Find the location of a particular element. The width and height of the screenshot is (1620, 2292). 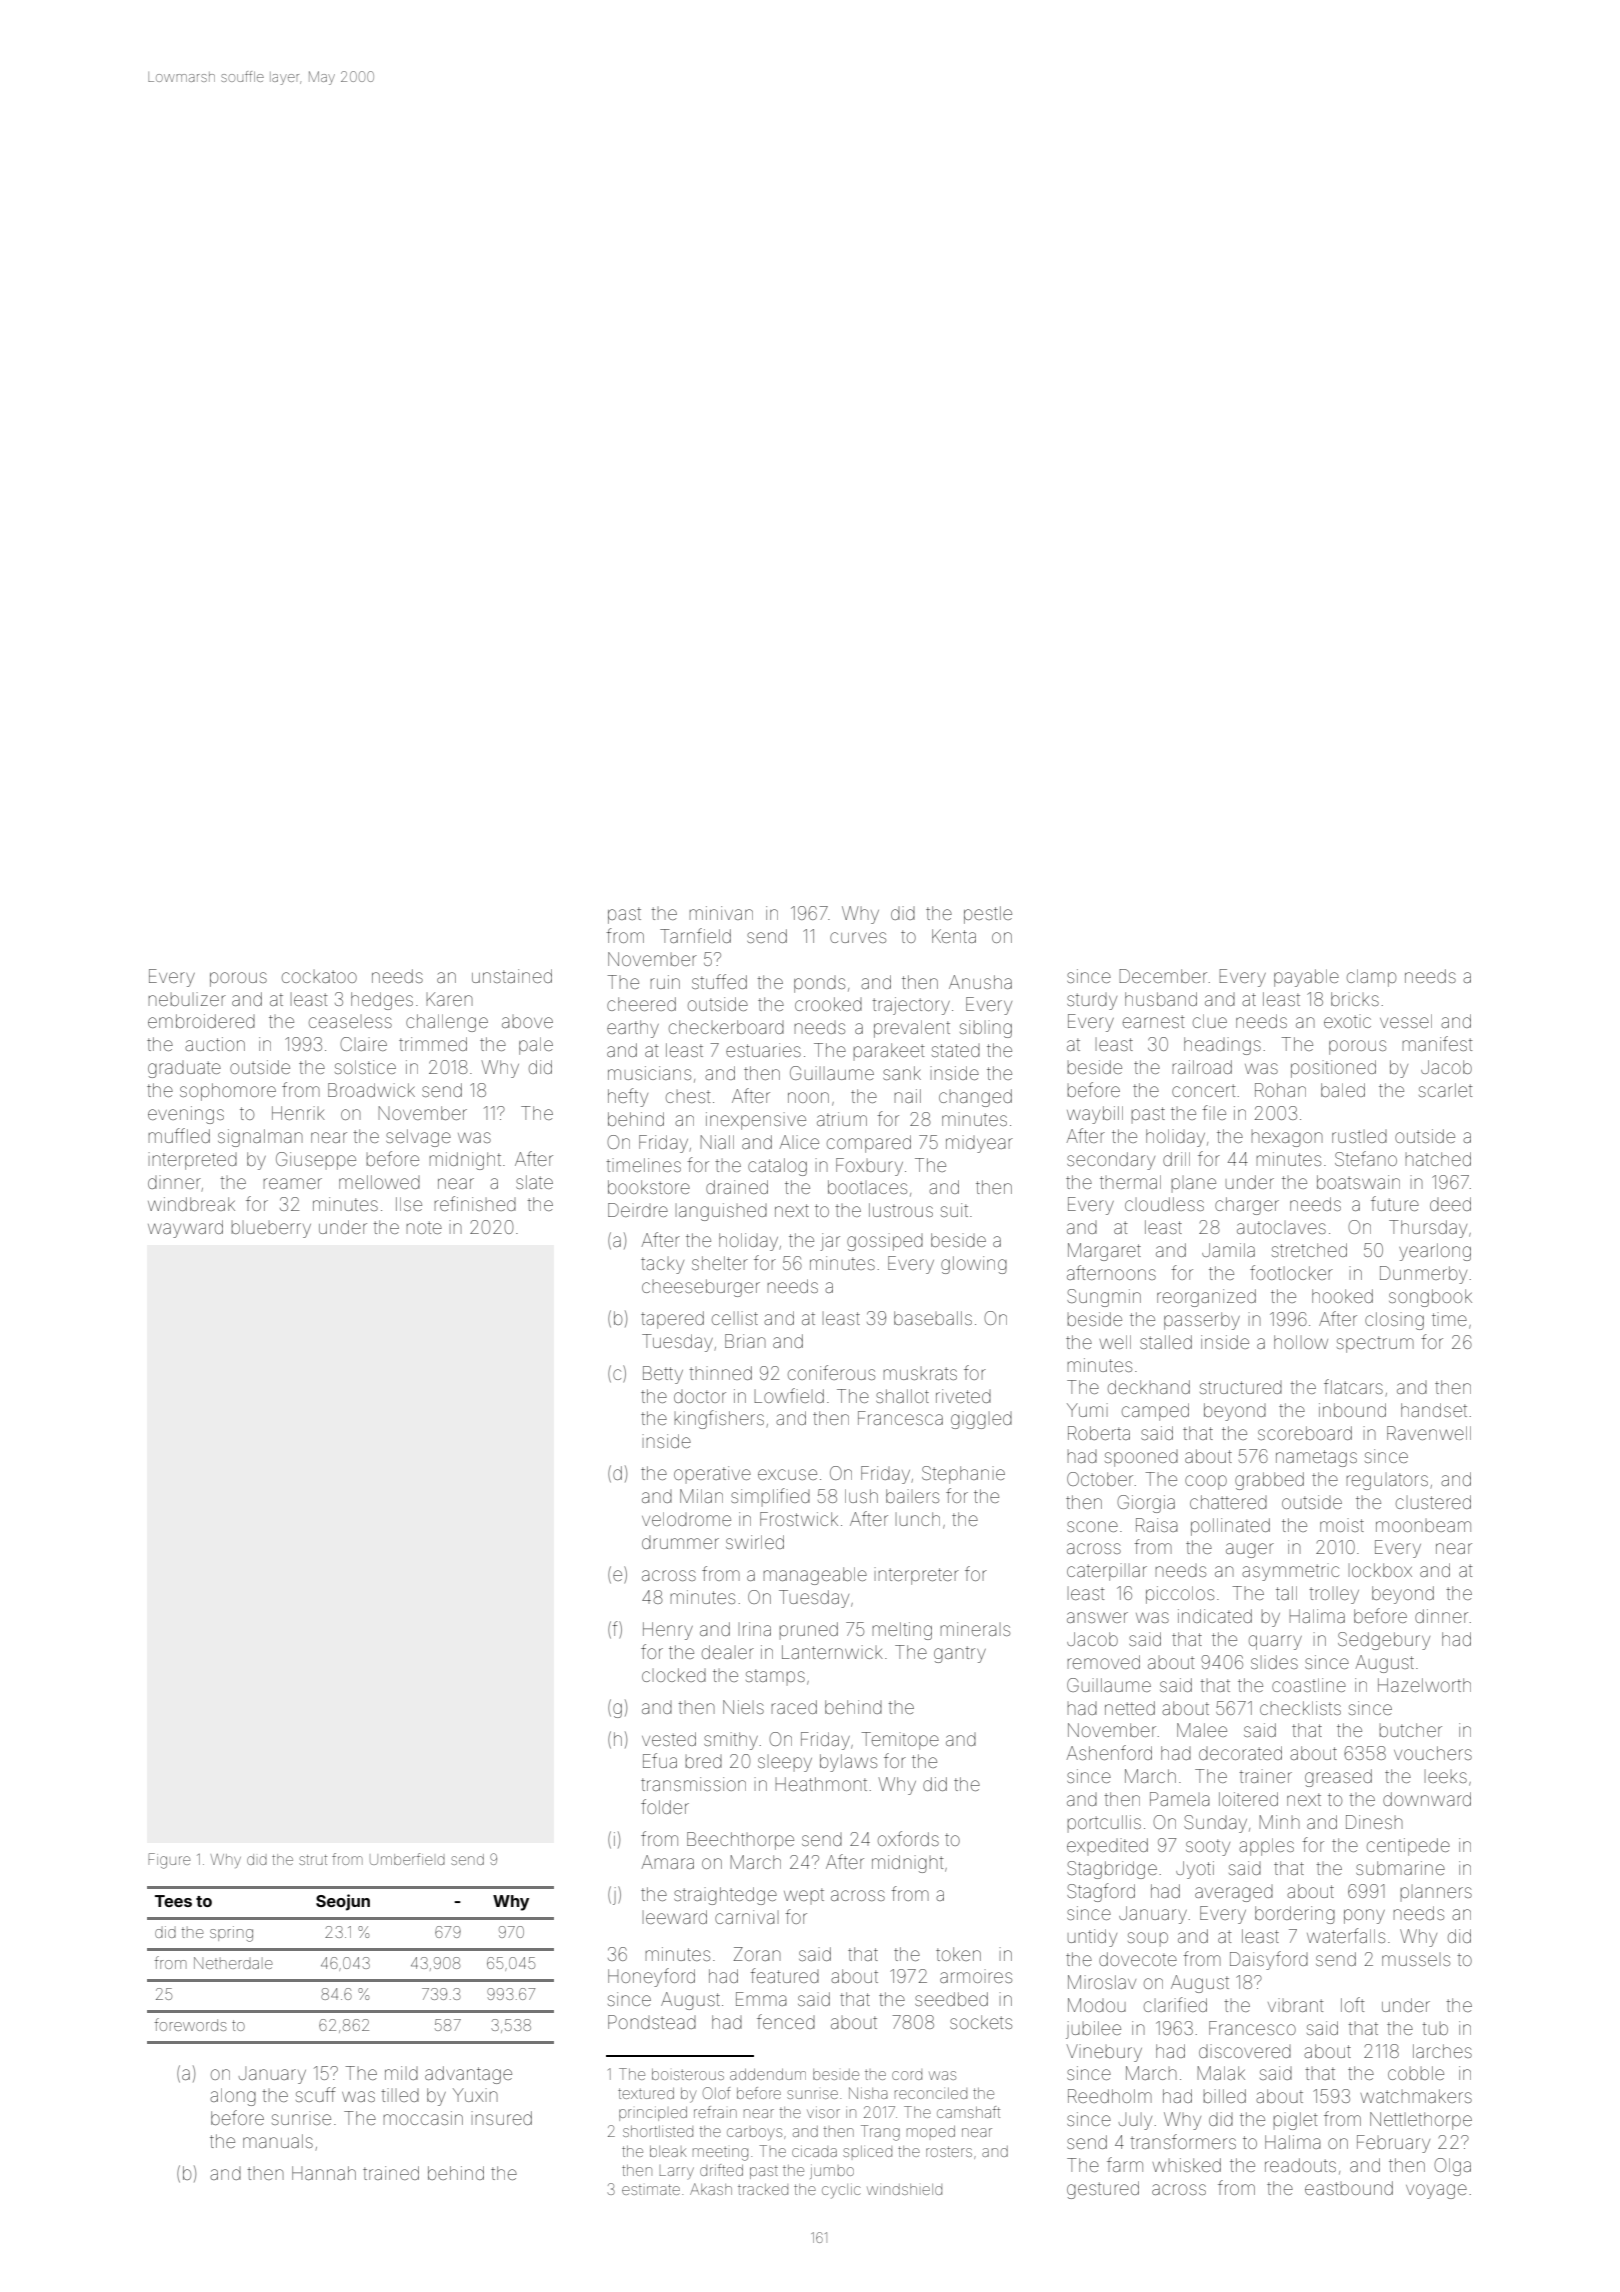

coop is located at coordinates (1206, 1482).
